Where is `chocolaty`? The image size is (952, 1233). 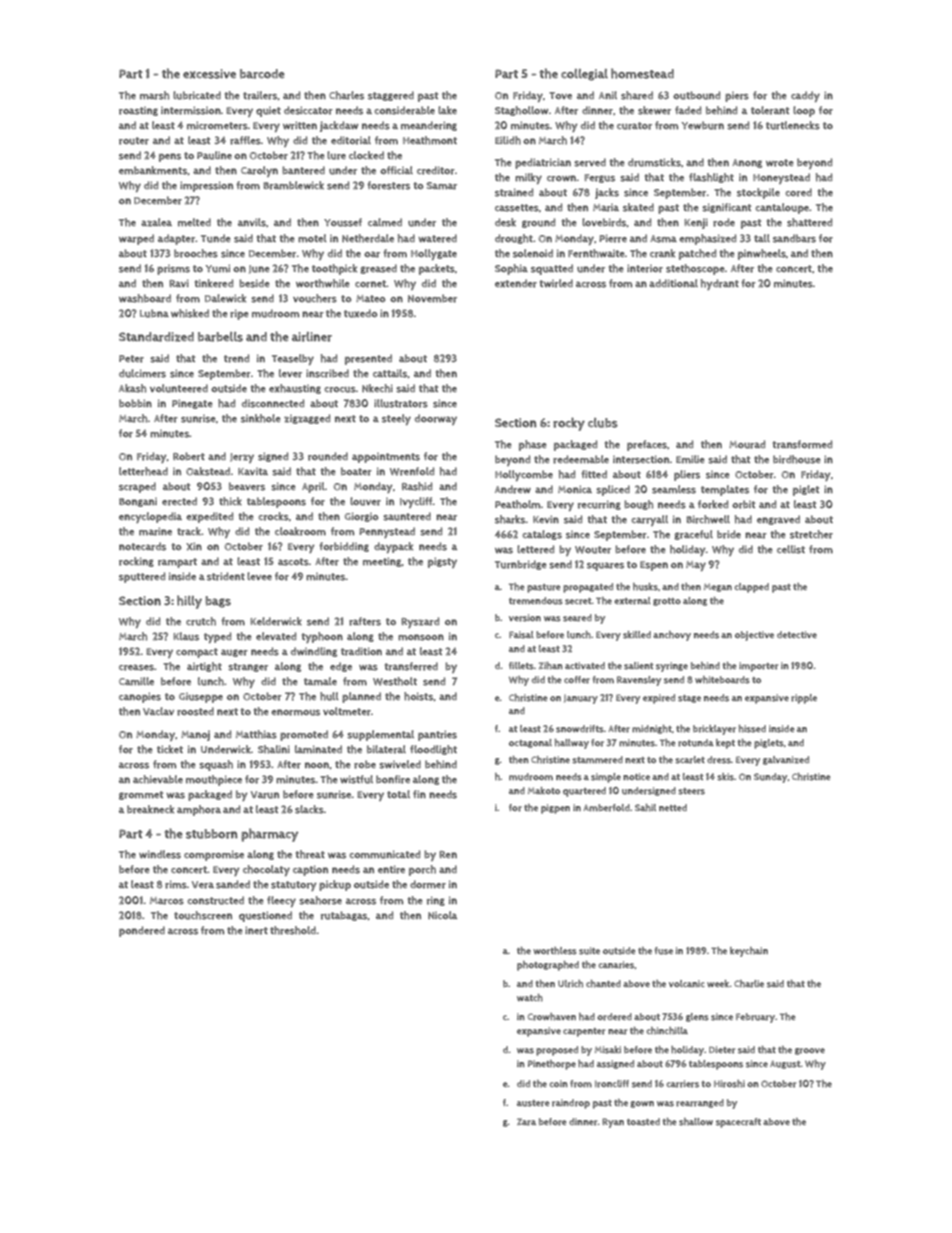
chocolaty is located at coordinates (266, 870).
